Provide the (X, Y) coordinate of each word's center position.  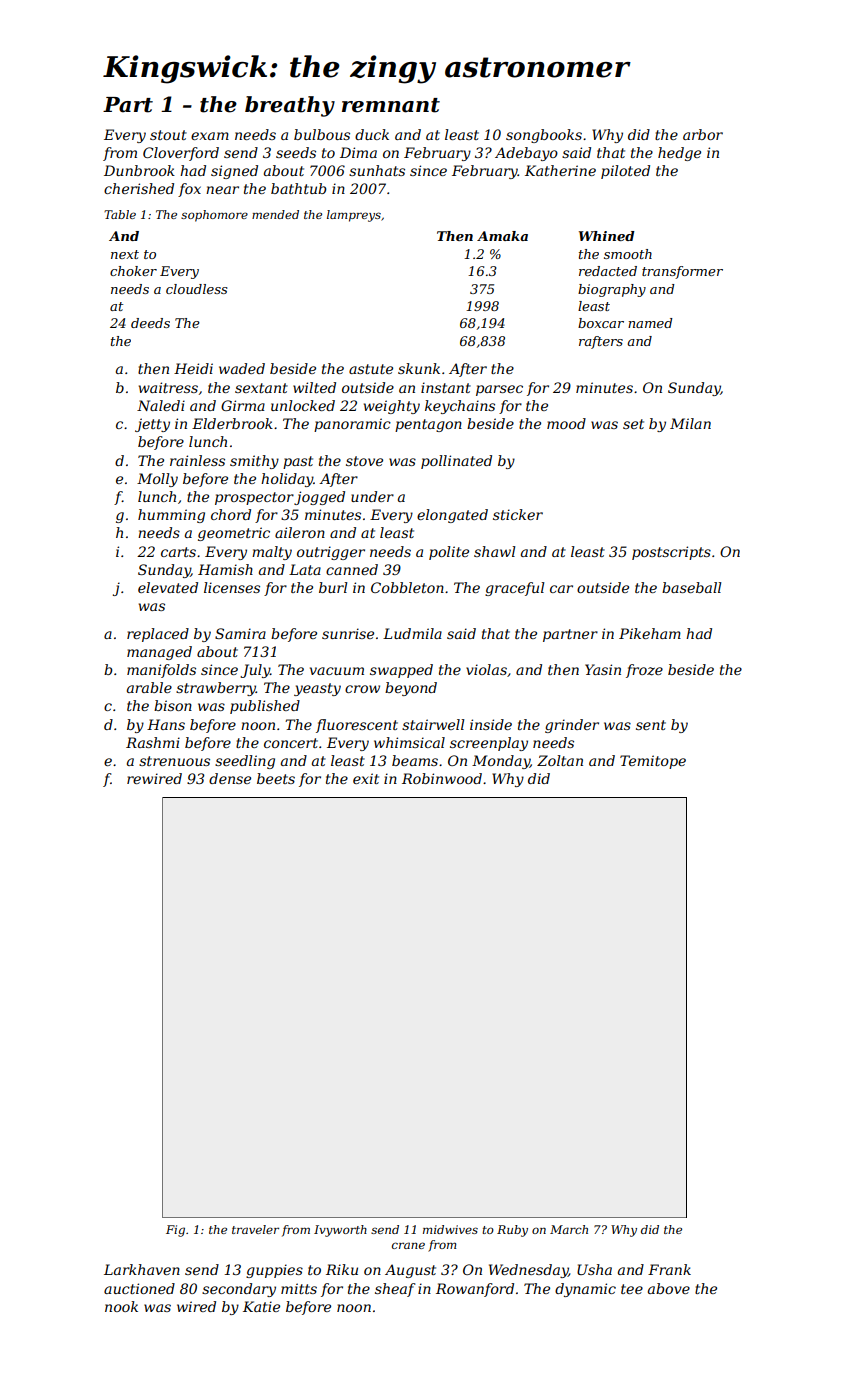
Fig (175, 1231)
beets (276, 778)
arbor (703, 134)
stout (168, 135)
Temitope (653, 762)
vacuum (337, 671)
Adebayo (526, 154)
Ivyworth (340, 1231)
